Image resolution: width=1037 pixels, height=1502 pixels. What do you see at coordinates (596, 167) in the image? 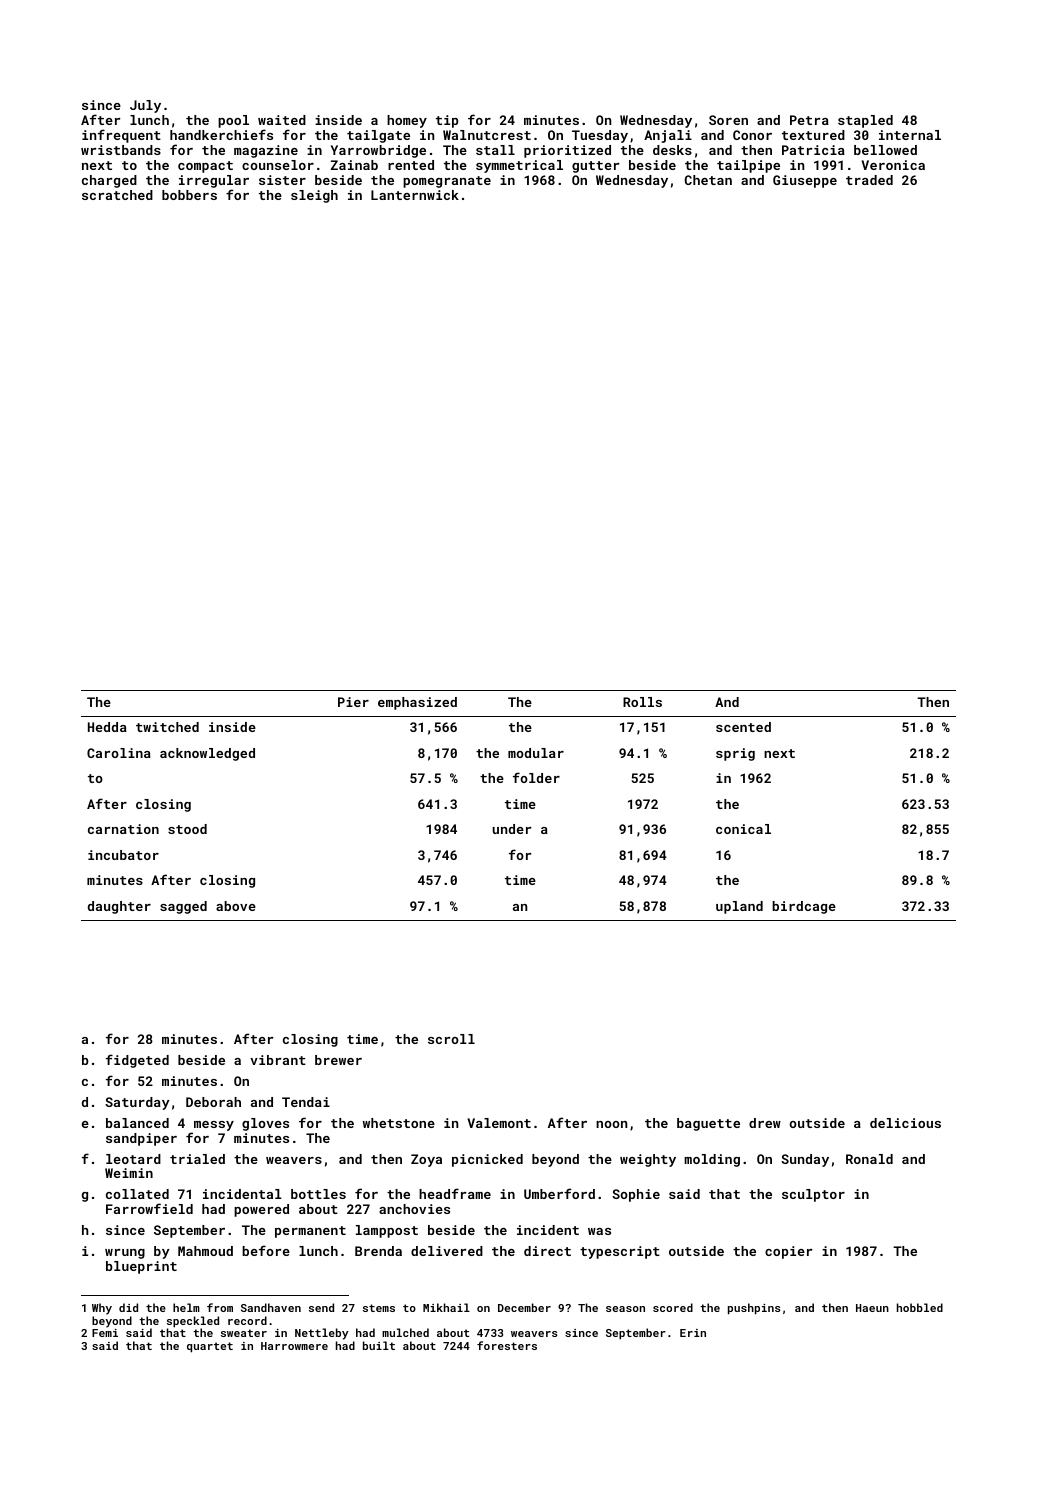
I see `gutter` at bounding box center [596, 167].
